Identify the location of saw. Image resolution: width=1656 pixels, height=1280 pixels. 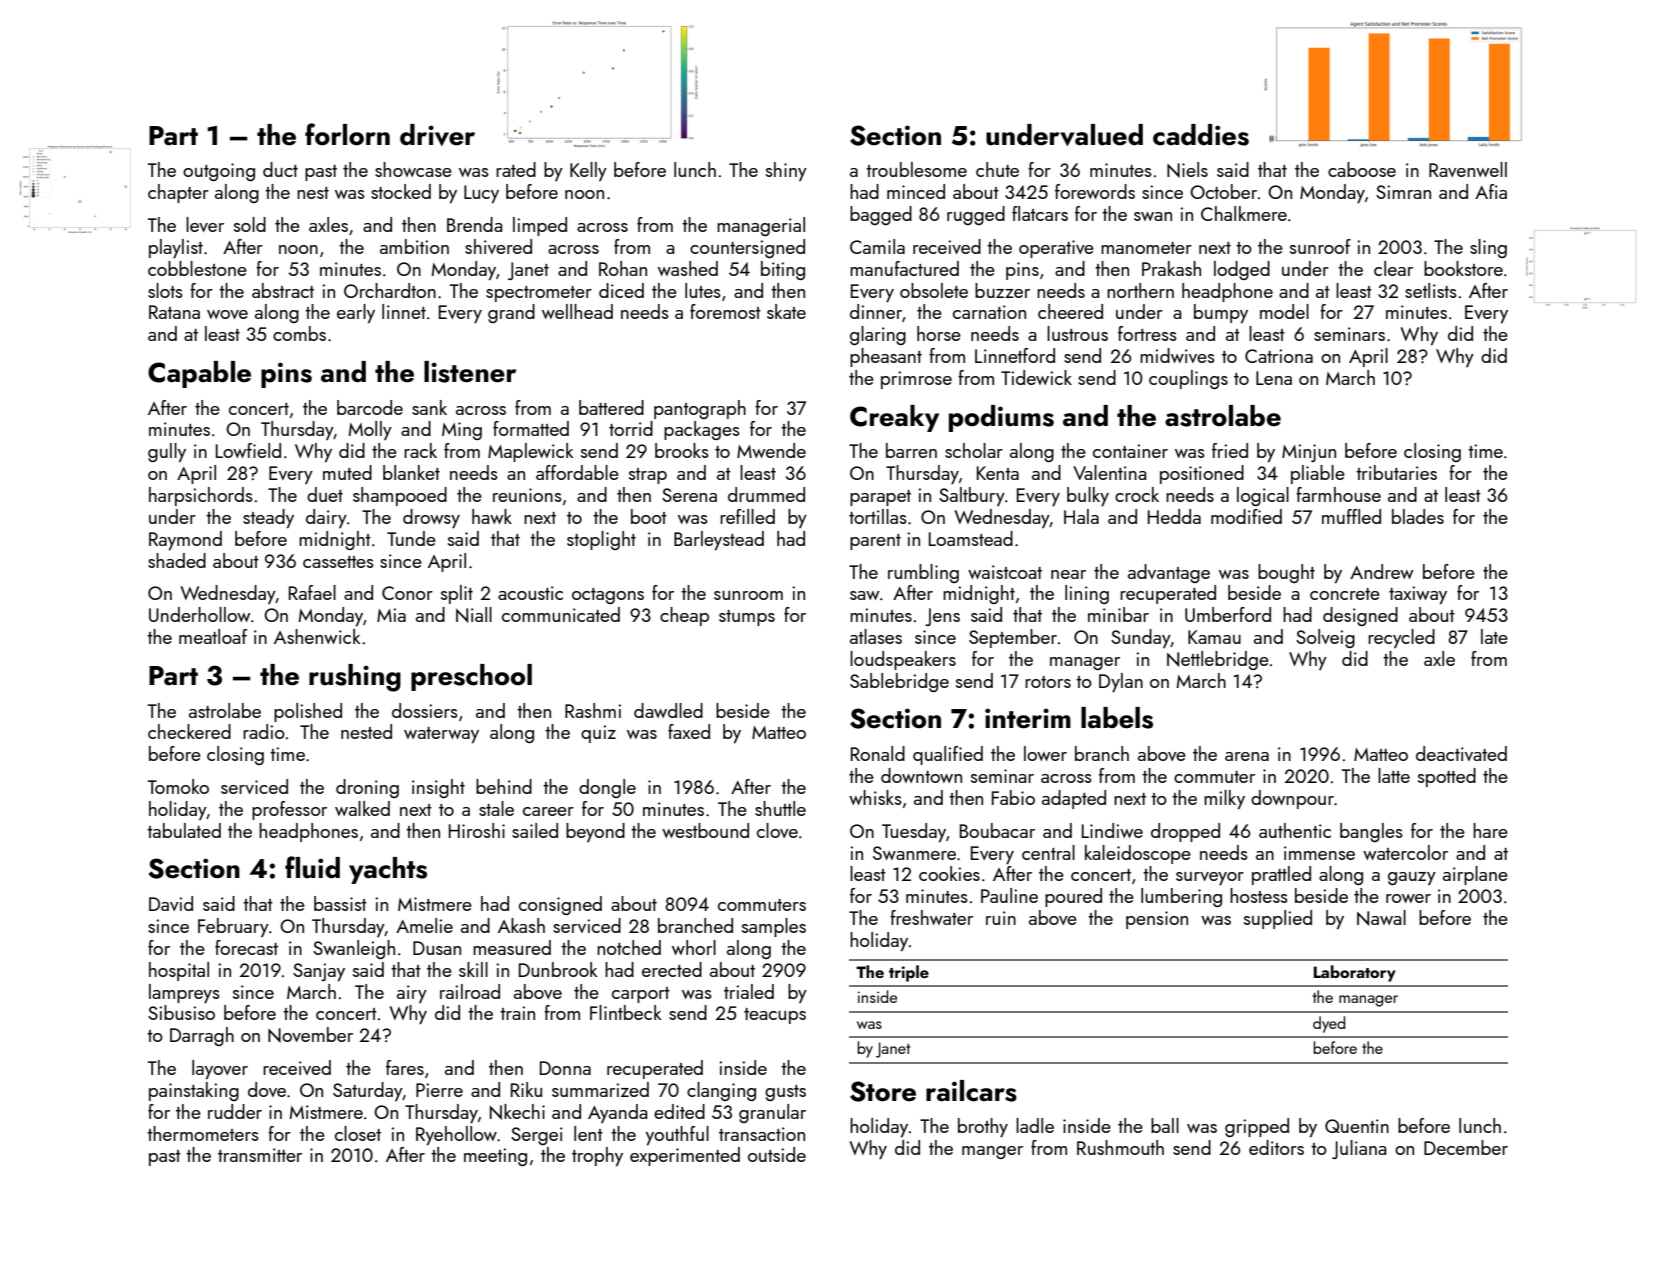
(865, 595).
